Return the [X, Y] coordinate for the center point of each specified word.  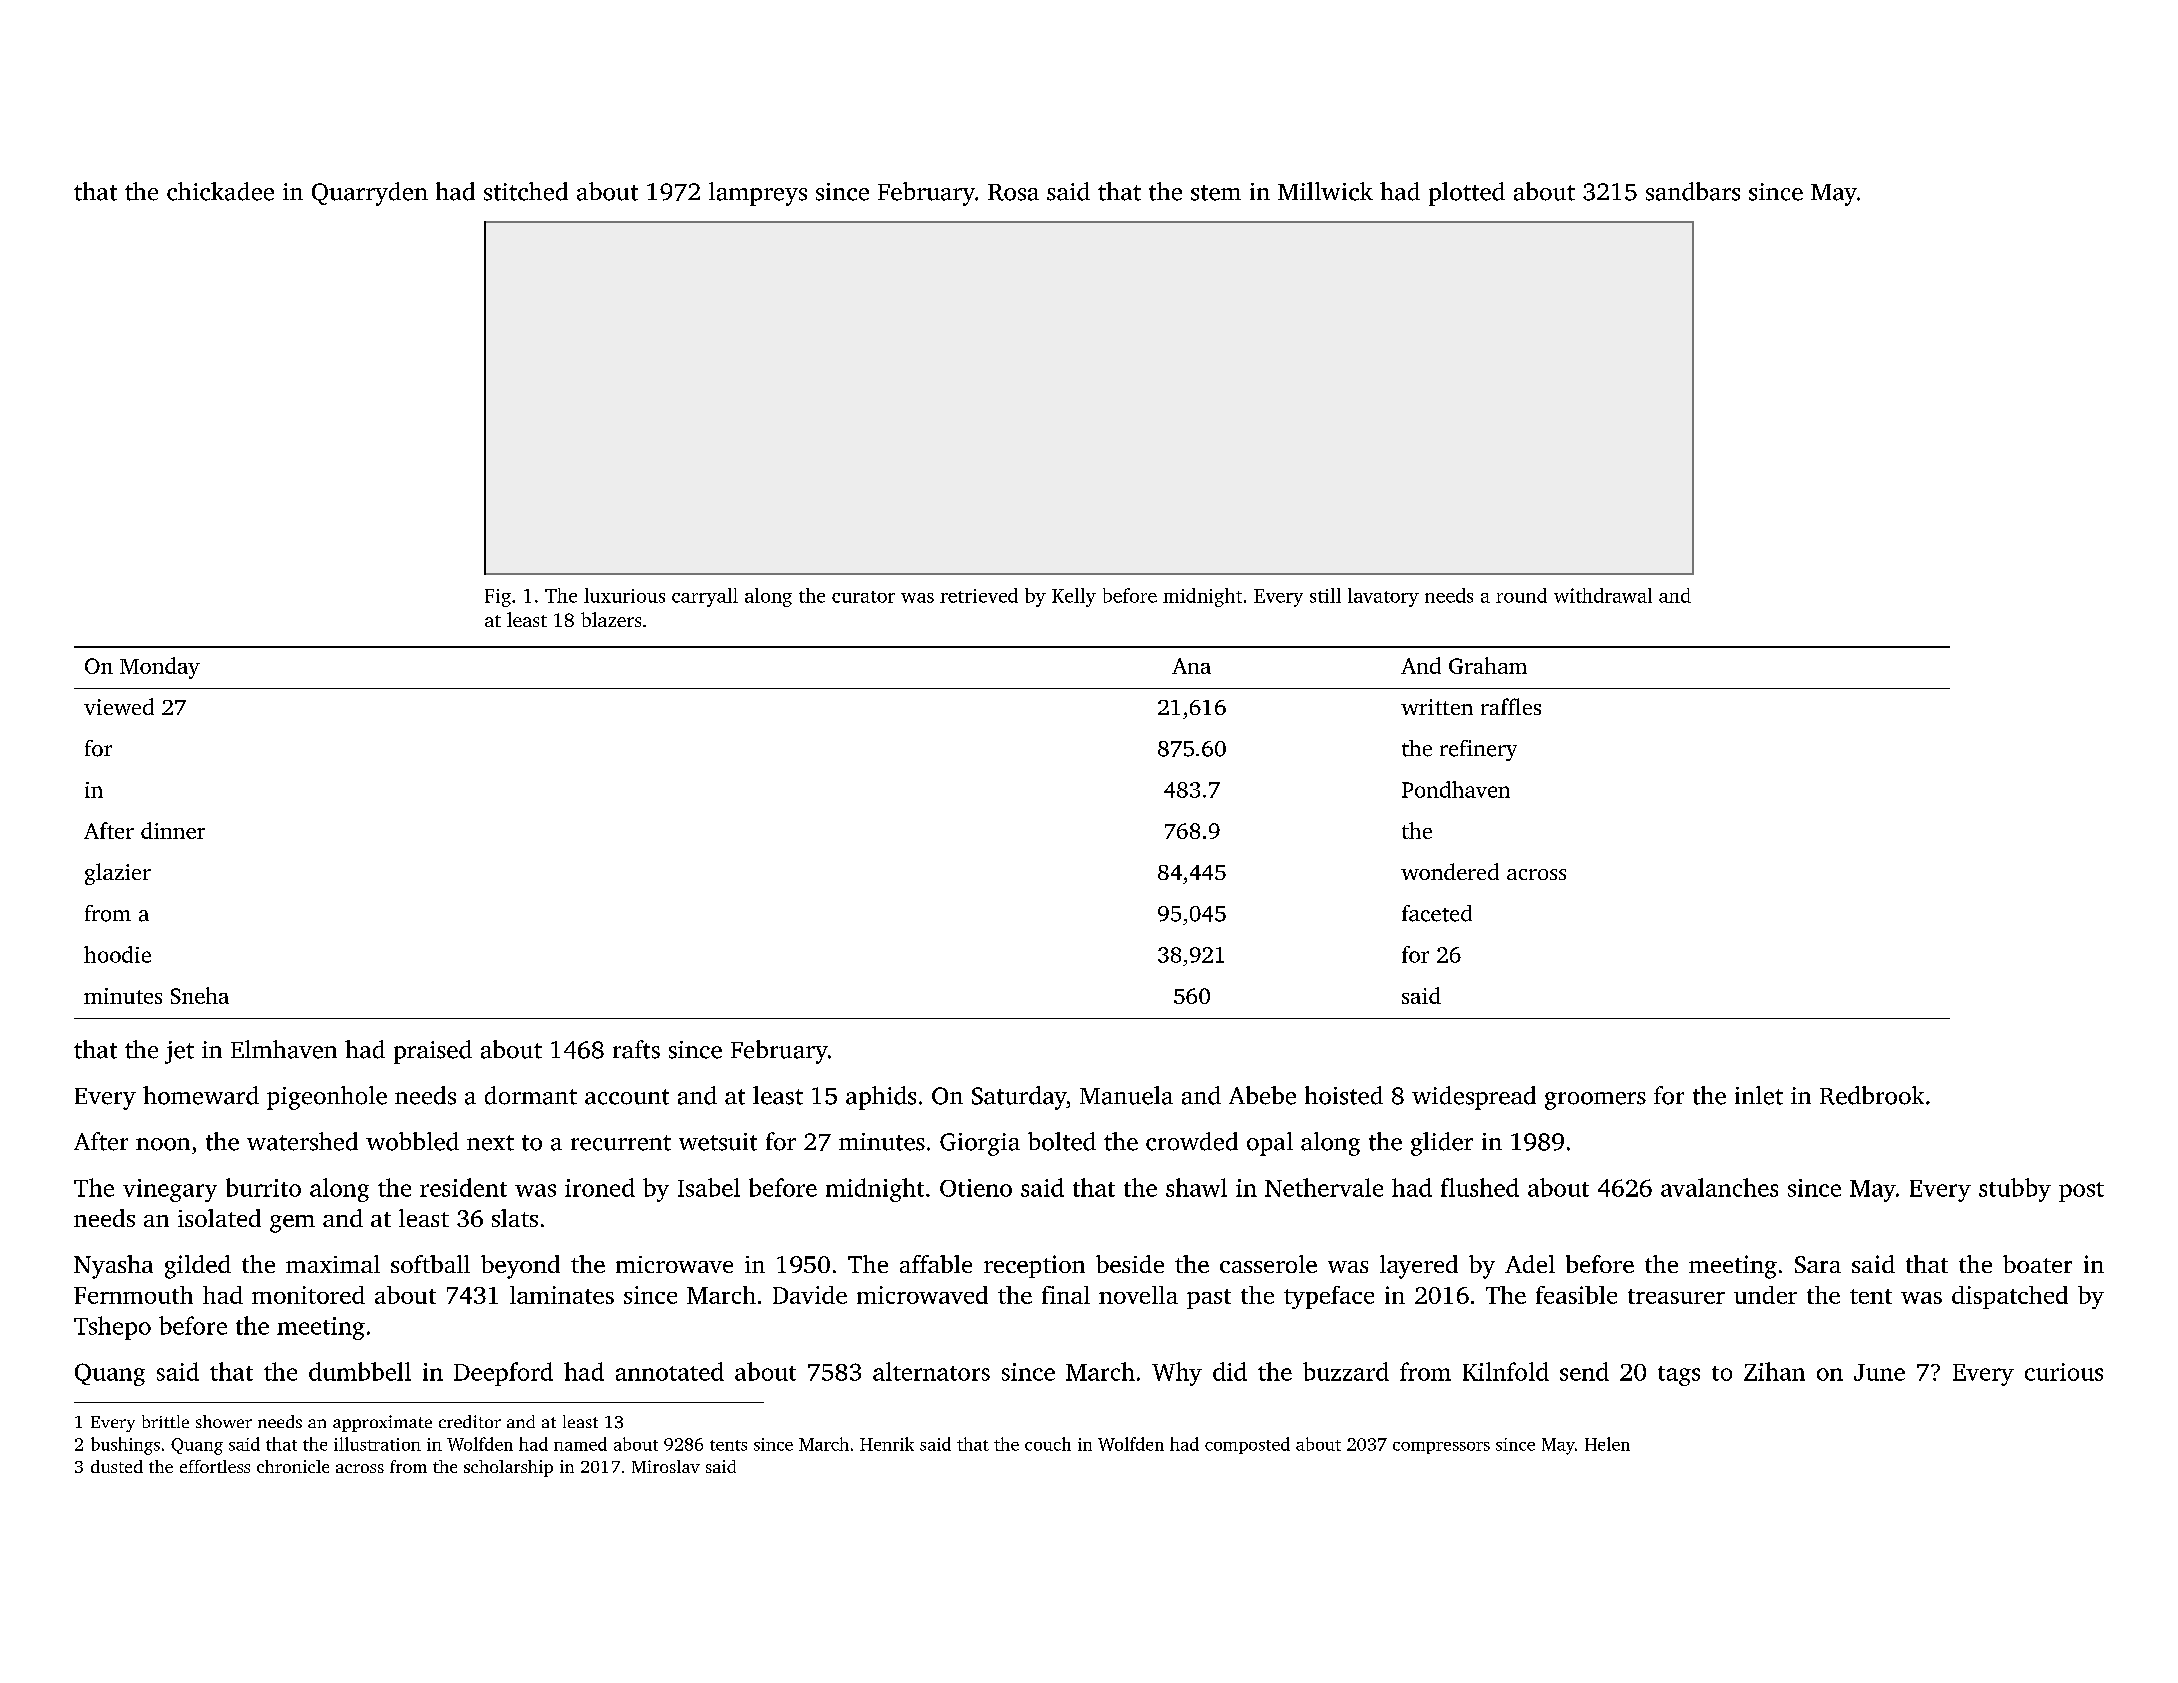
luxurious [624, 595]
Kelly [1074, 597]
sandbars [1693, 191]
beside [1130, 1264]
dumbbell [360, 1371]
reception [1034, 1266]
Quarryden [370, 194]
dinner [173, 830]
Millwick [1325, 191]
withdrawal [1603, 595]
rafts [636, 1049]
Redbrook [1872, 1095]
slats [515, 1218]
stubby [2015, 1190]
